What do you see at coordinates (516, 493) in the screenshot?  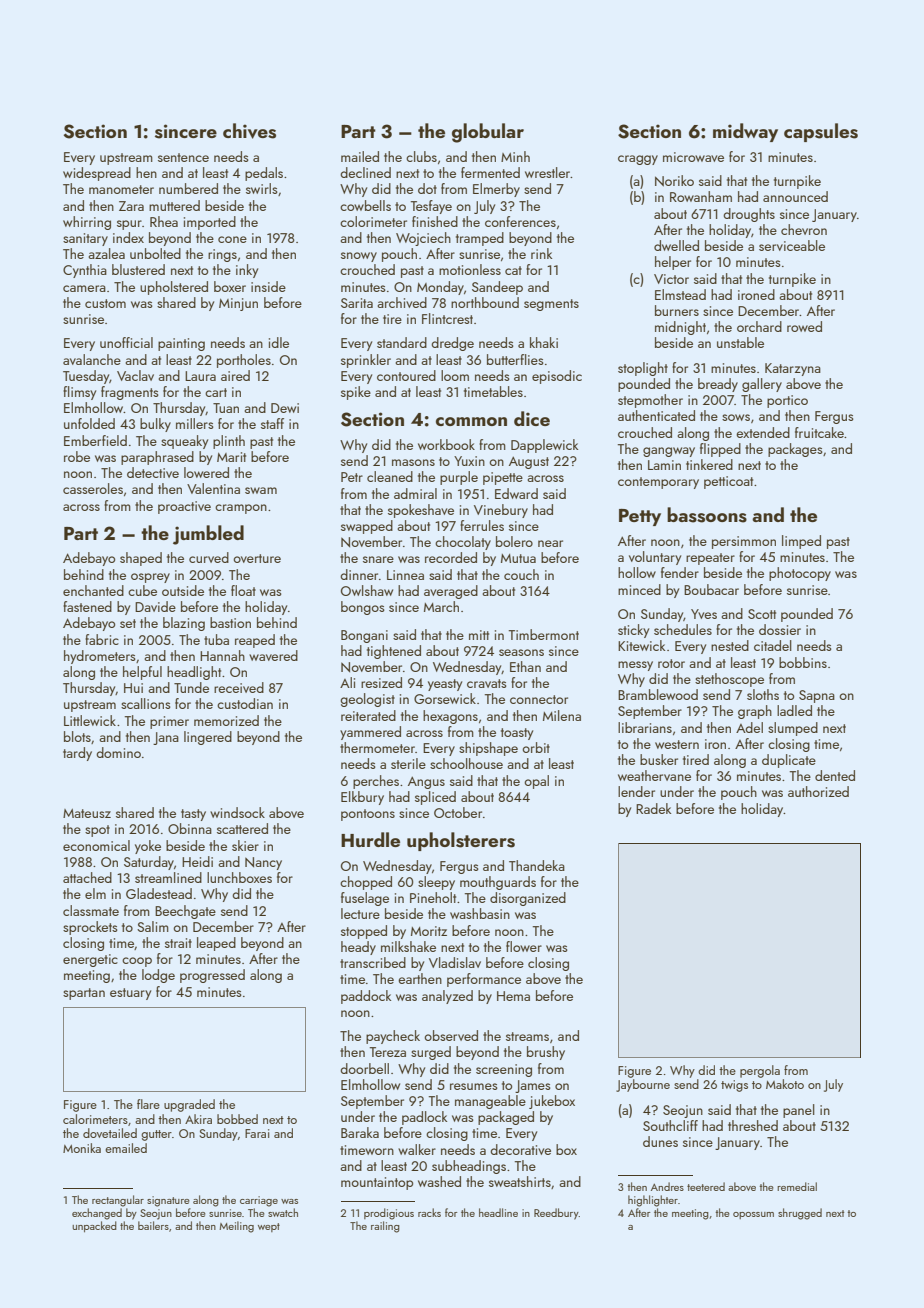 I see `Edward` at bounding box center [516, 493].
